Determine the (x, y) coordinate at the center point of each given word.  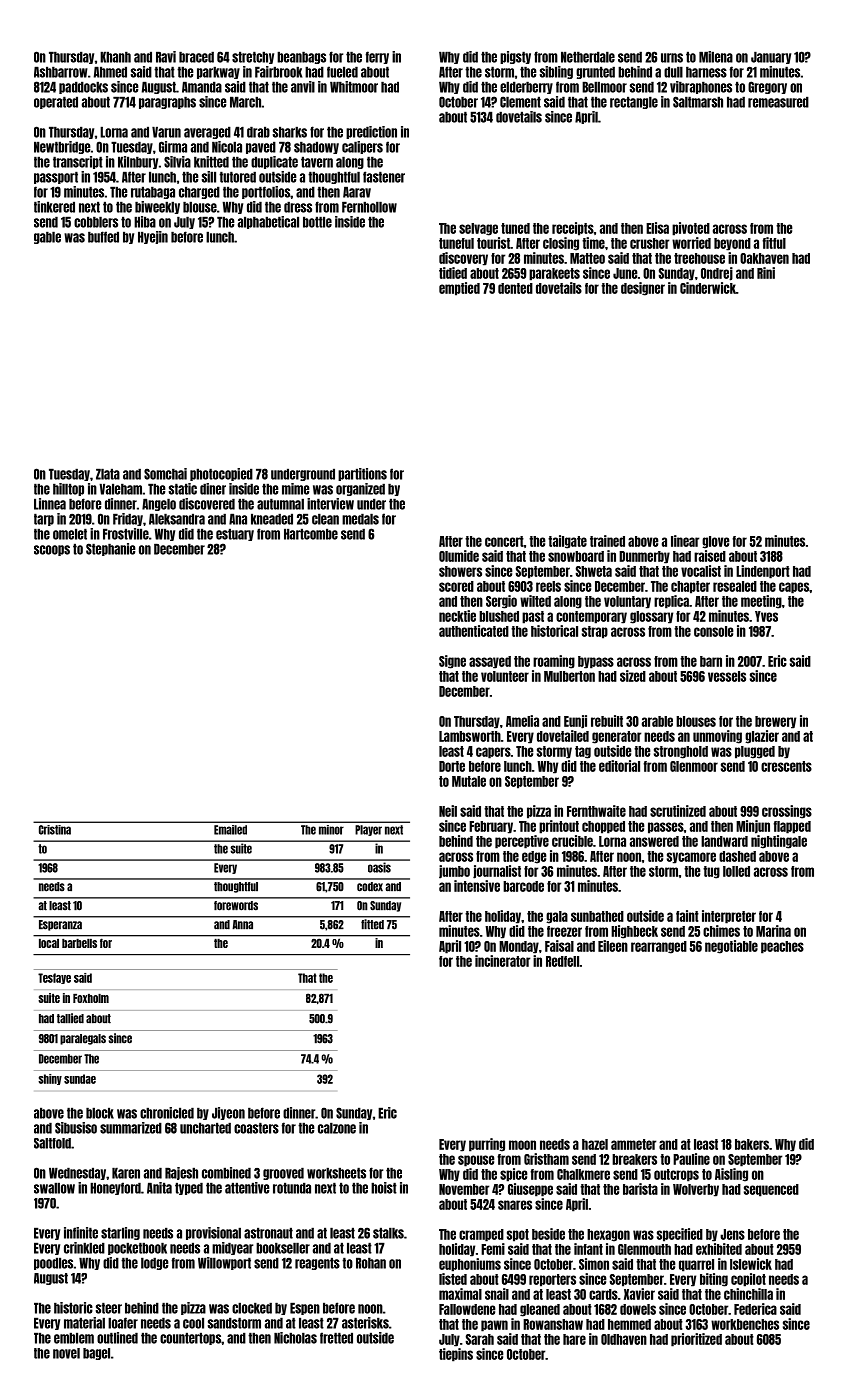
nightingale (779, 842)
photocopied (221, 474)
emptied (459, 289)
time (593, 243)
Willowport (224, 1263)
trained (607, 541)
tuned (515, 228)
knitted (211, 162)
